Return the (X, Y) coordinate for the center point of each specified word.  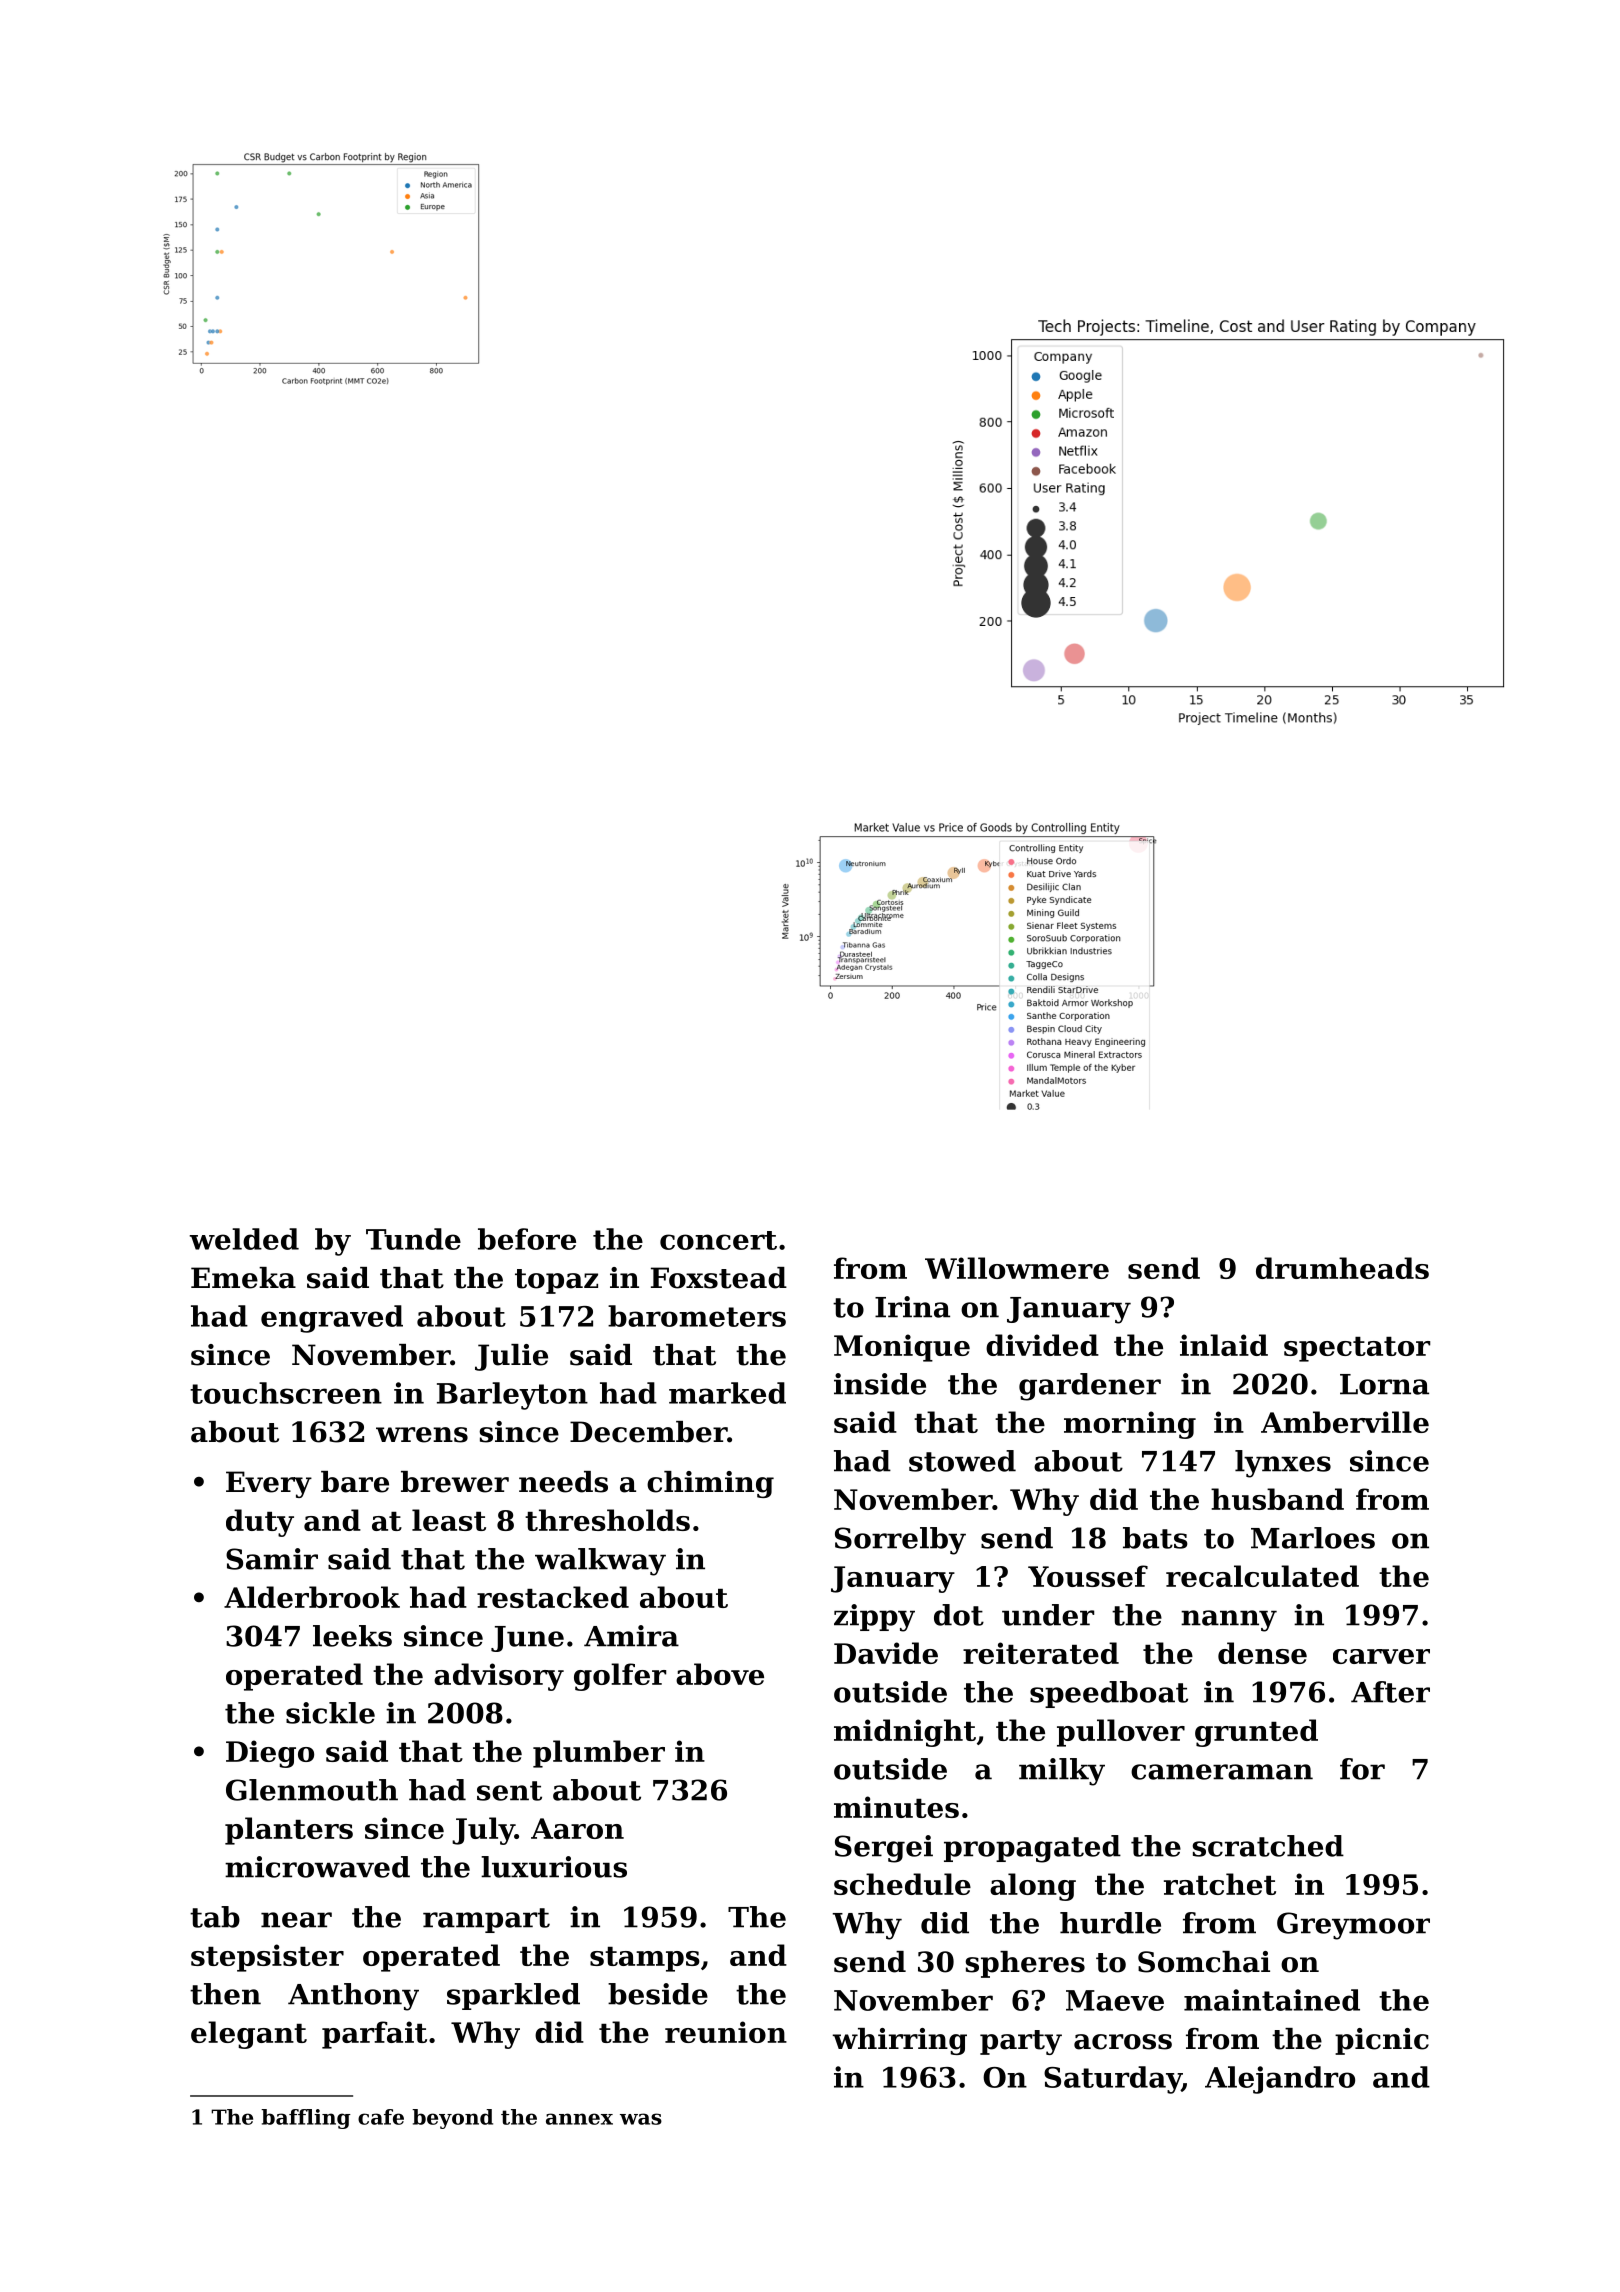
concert (718, 1240)
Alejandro (1280, 2080)
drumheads (1342, 1268)
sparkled (513, 1996)
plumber (599, 1754)
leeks (352, 1636)
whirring (899, 2041)
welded (244, 1239)
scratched (1268, 1846)
